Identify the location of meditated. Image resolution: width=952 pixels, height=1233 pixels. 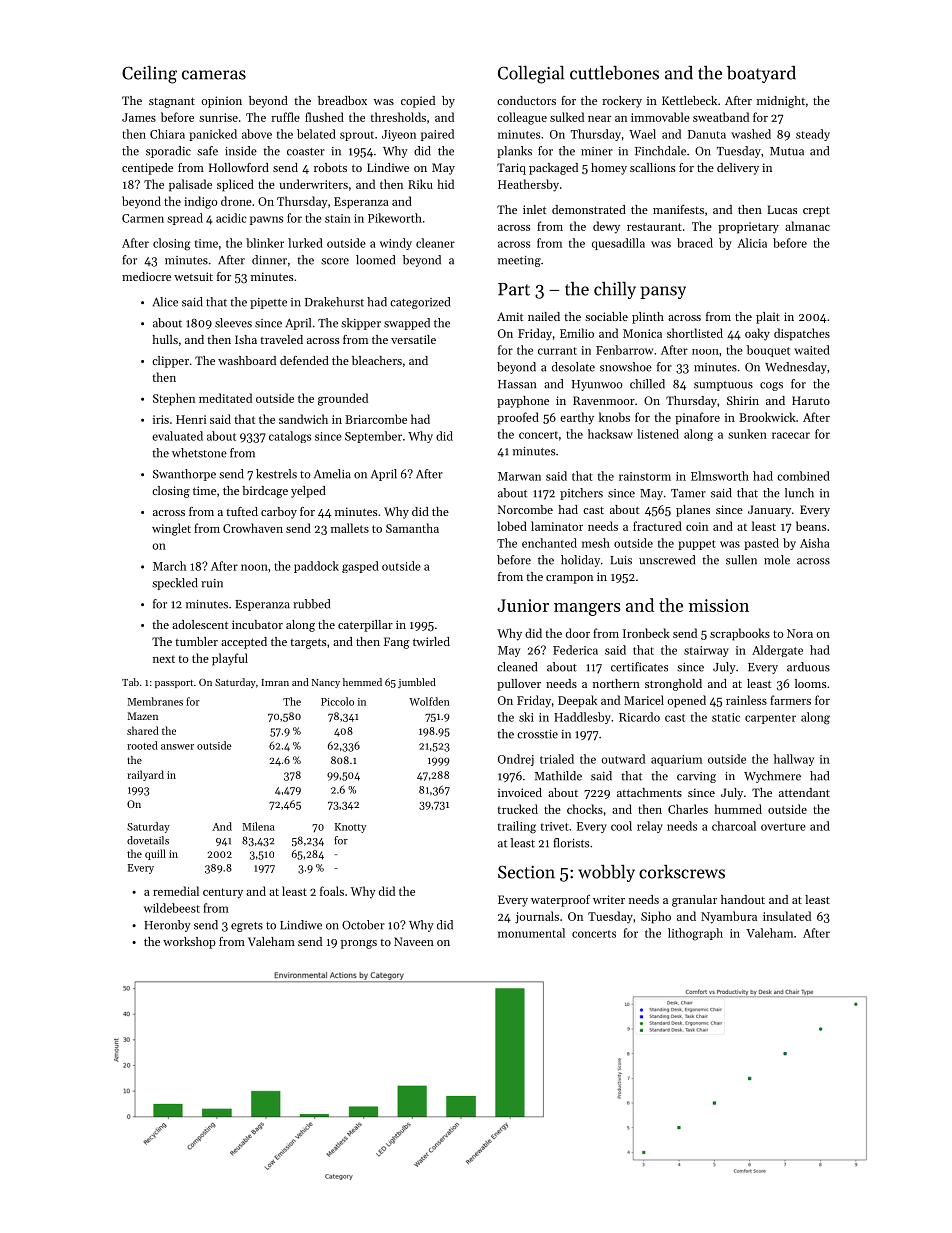
(225, 398).
